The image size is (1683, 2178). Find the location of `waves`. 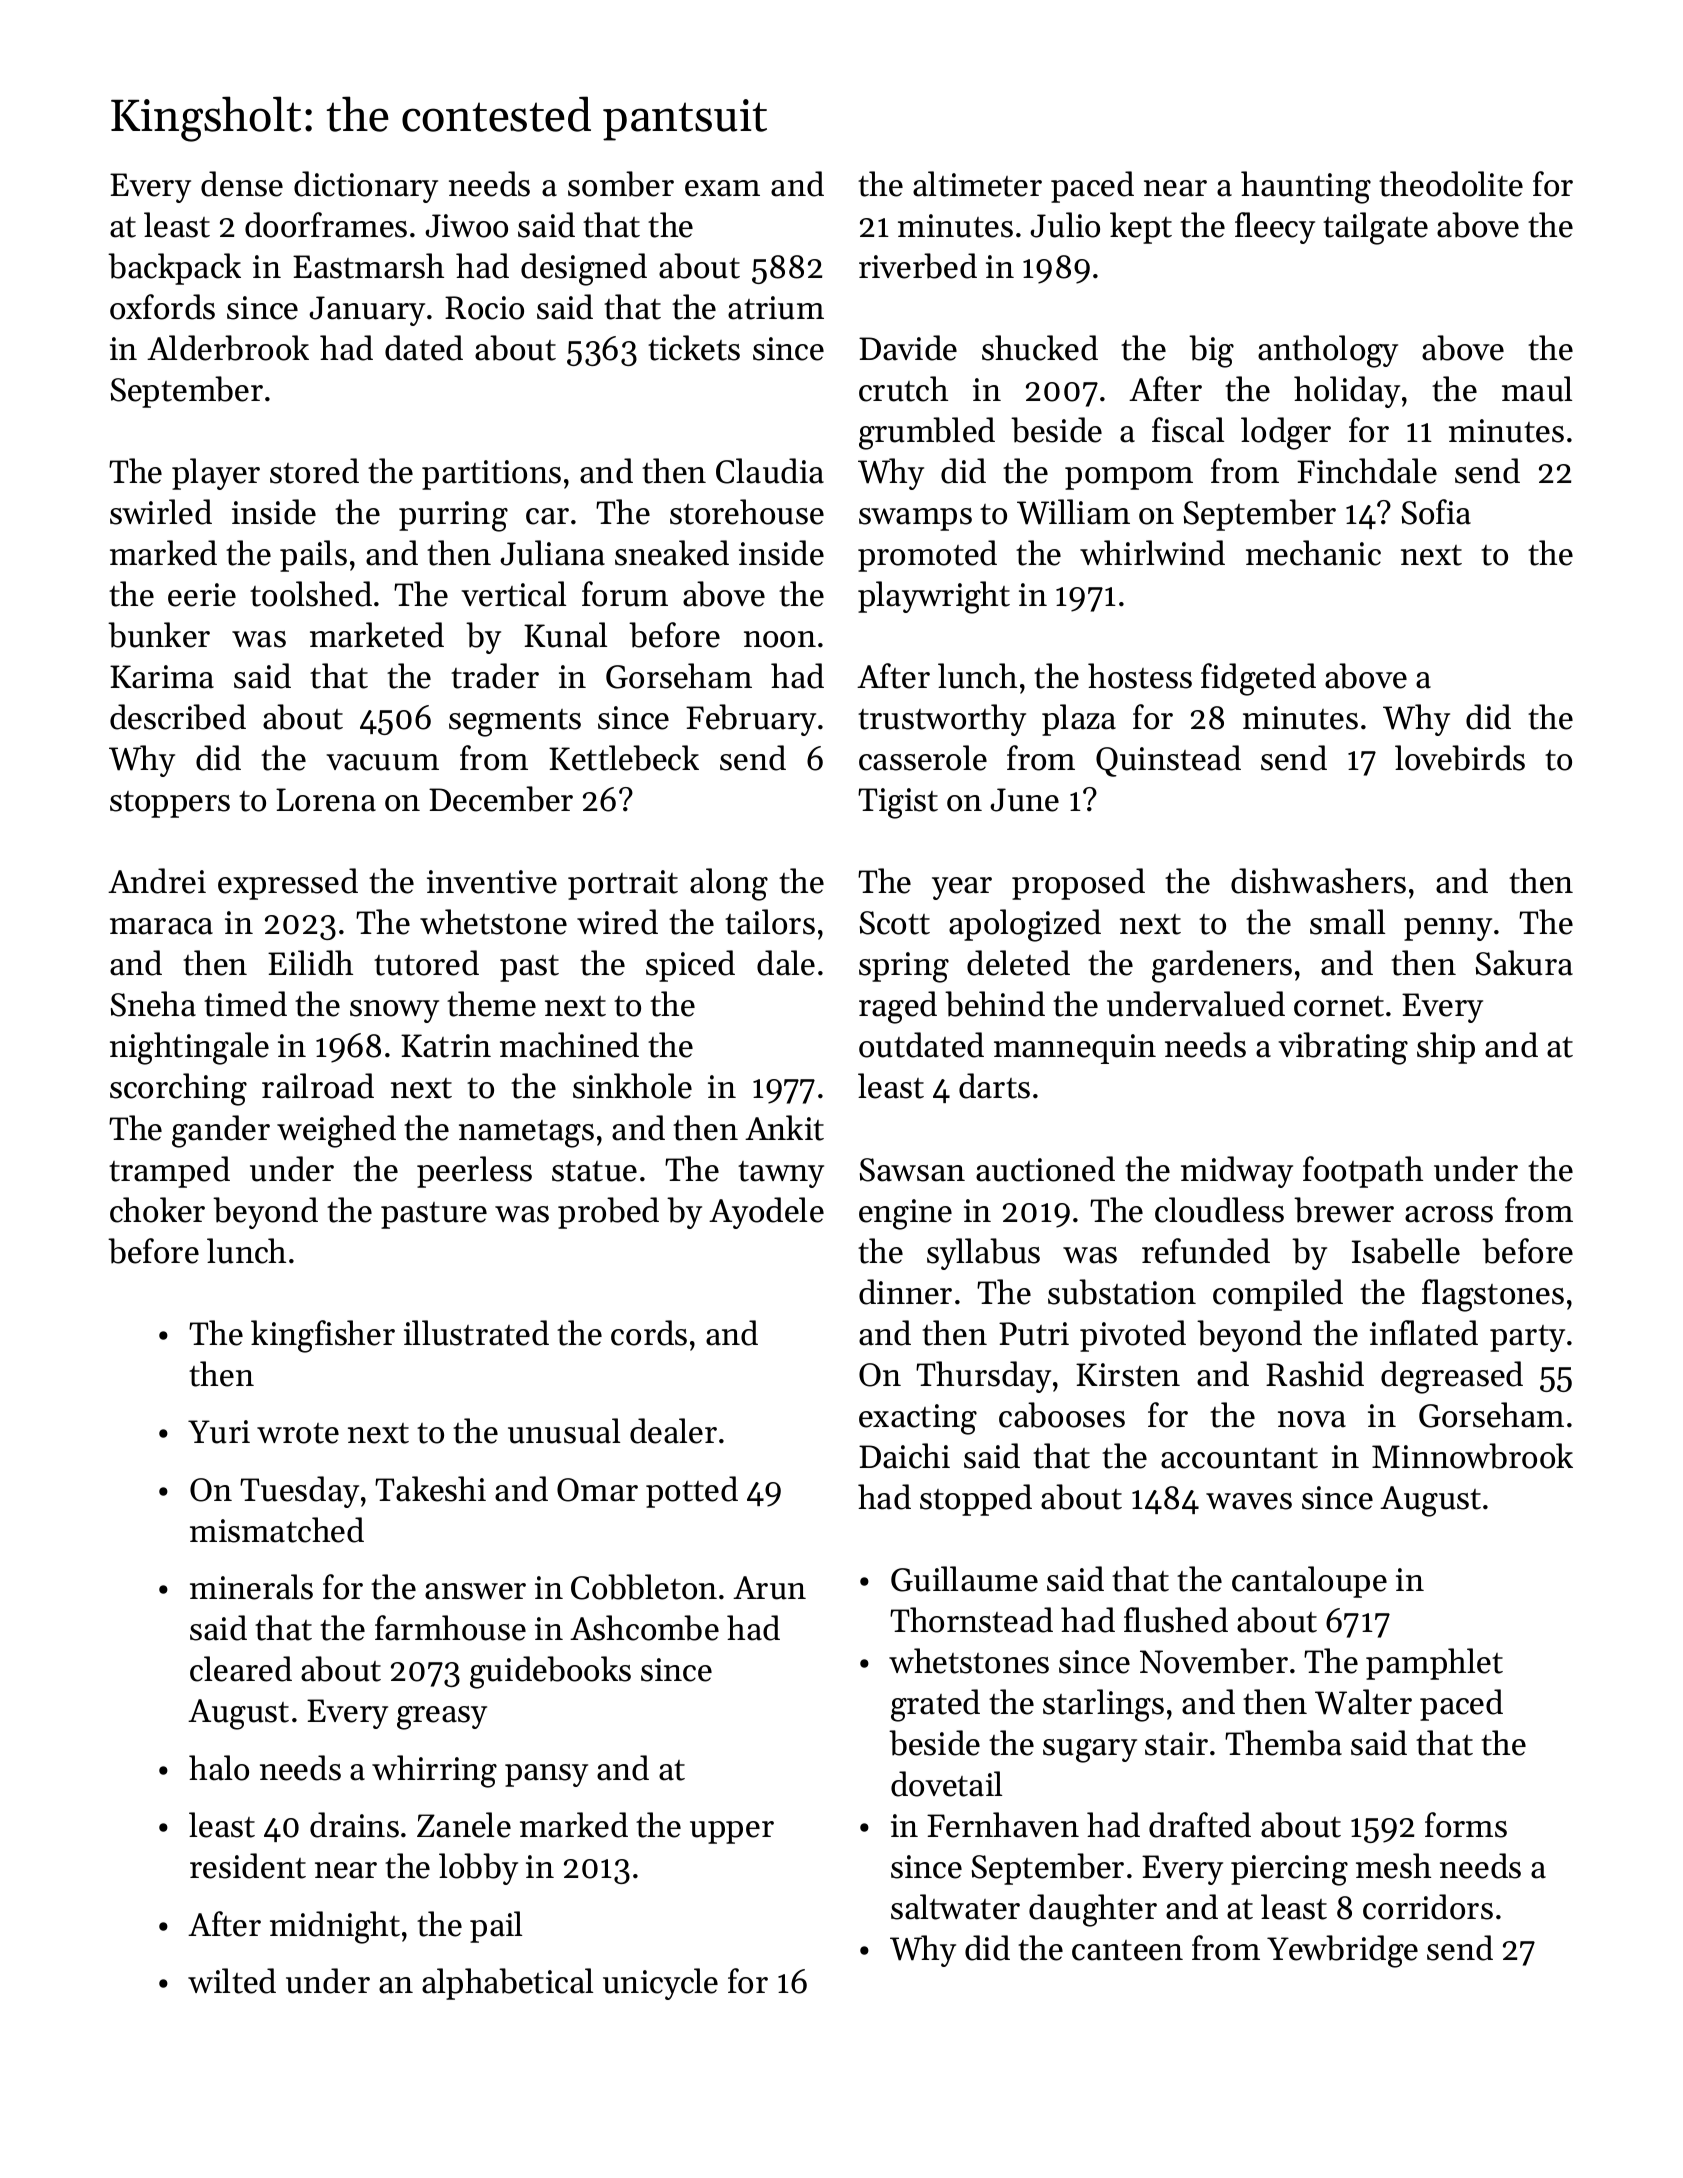

waves is located at coordinates (1249, 1501).
